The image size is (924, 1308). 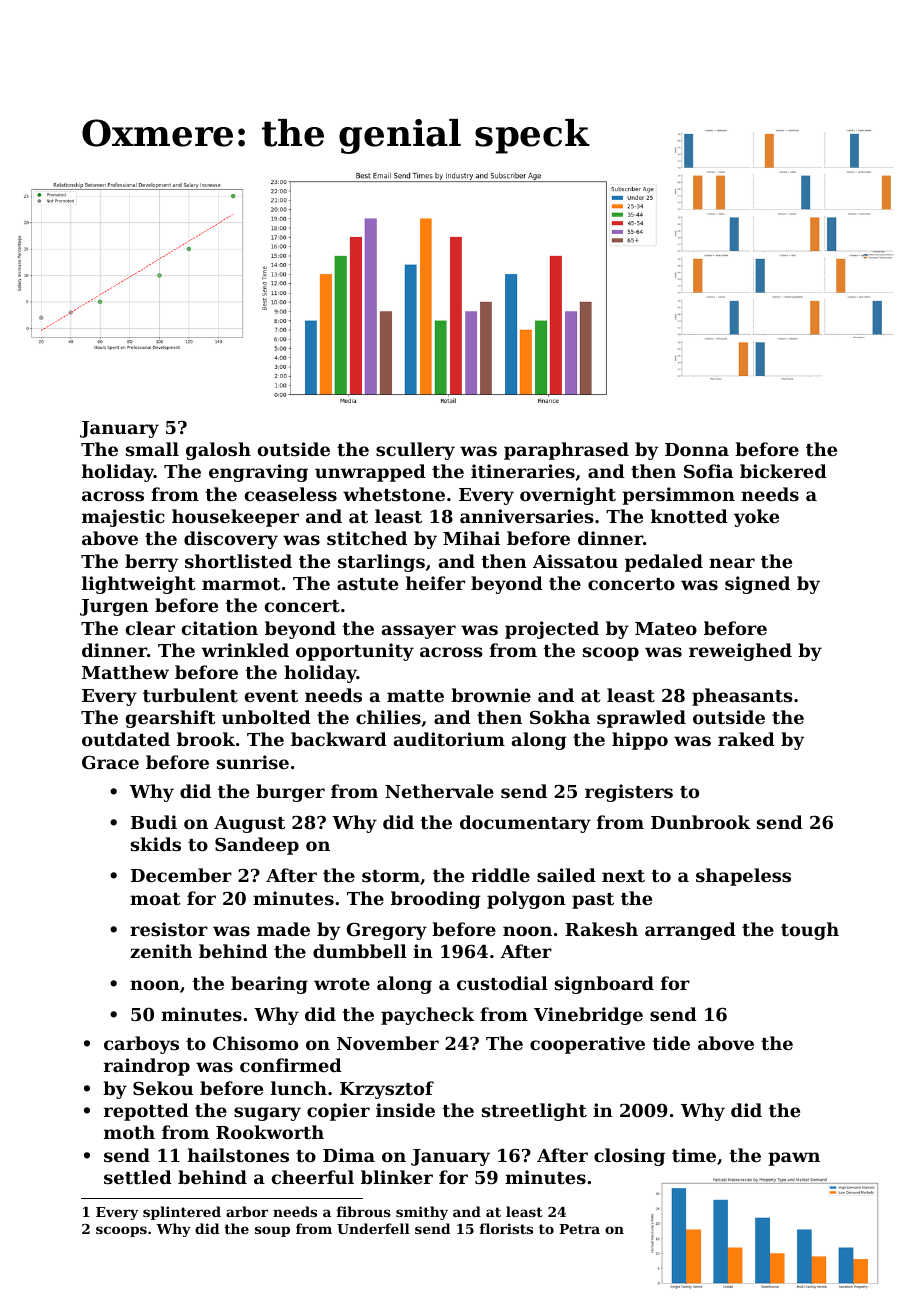 I want to click on Nethervale, so click(x=439, y=791).
